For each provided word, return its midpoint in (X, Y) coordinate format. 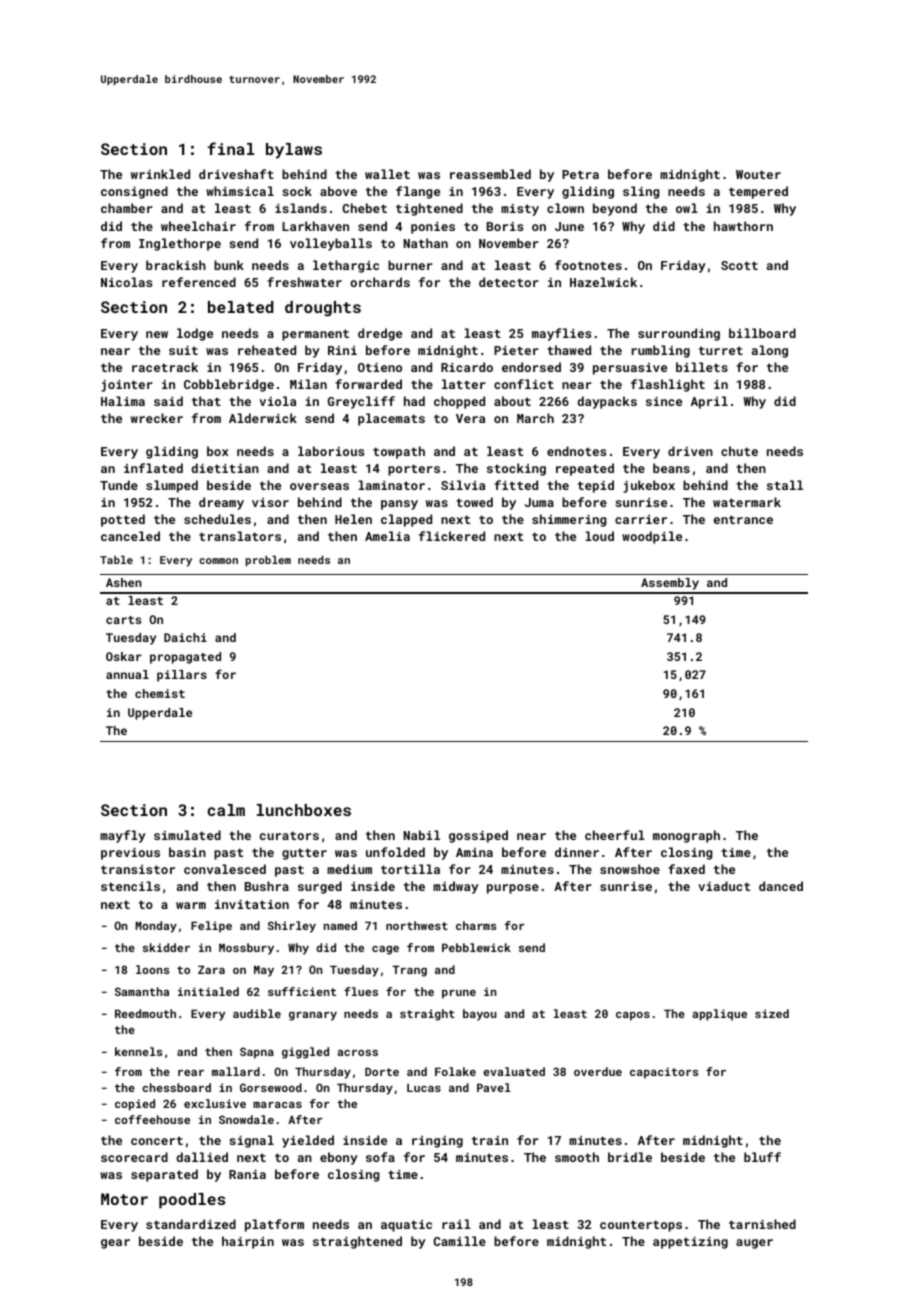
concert (157, 1140)
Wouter (758, 174)
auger (754, 1244)
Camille (459, 1241)
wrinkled (160, 174)
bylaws (294, 151)
